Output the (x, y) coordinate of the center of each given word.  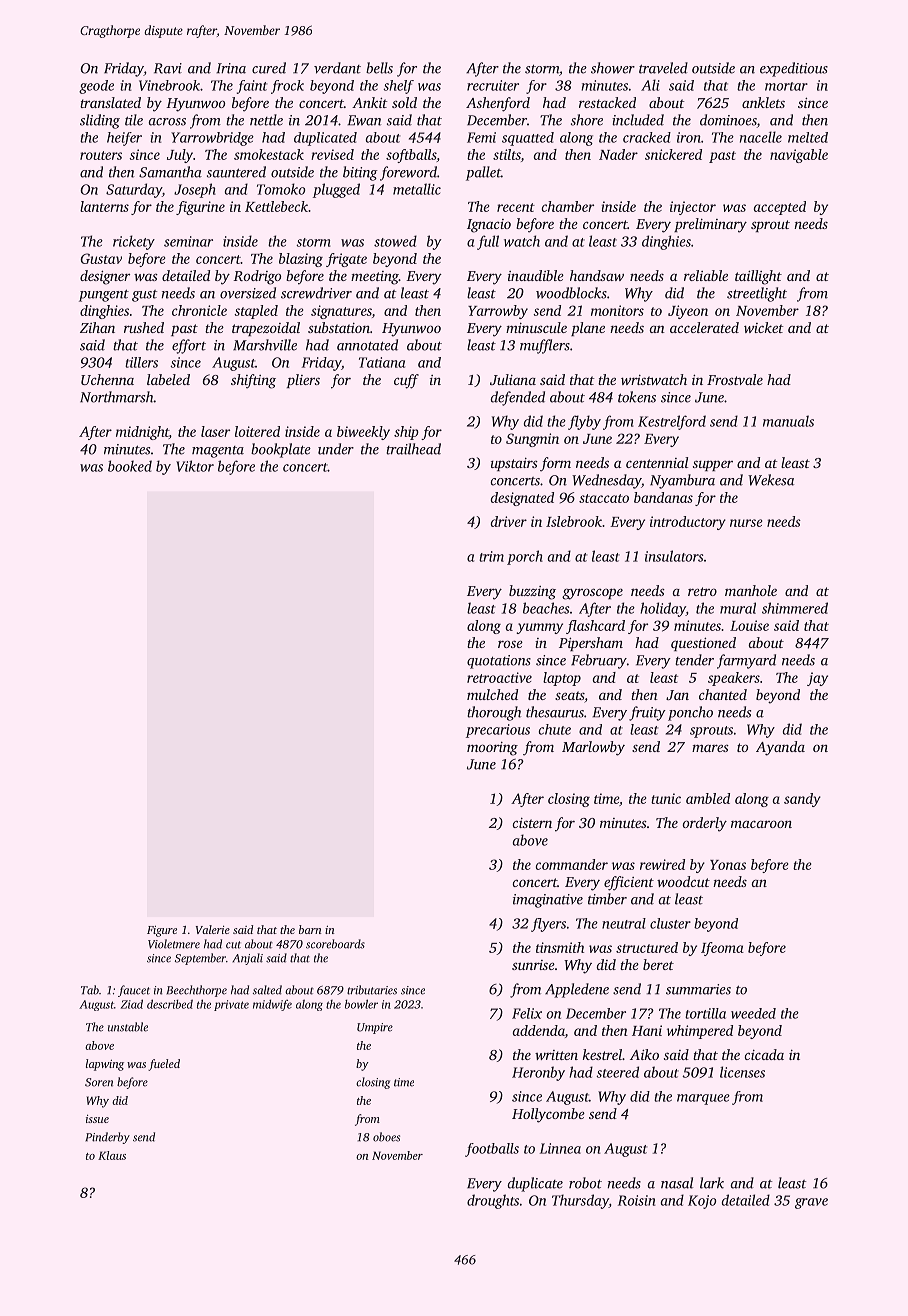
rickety (134, 242)
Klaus (112, 1155)
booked (130, 466)
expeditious (794, 69)
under (336, 449)
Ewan (364, 120)
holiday (663, 609)
